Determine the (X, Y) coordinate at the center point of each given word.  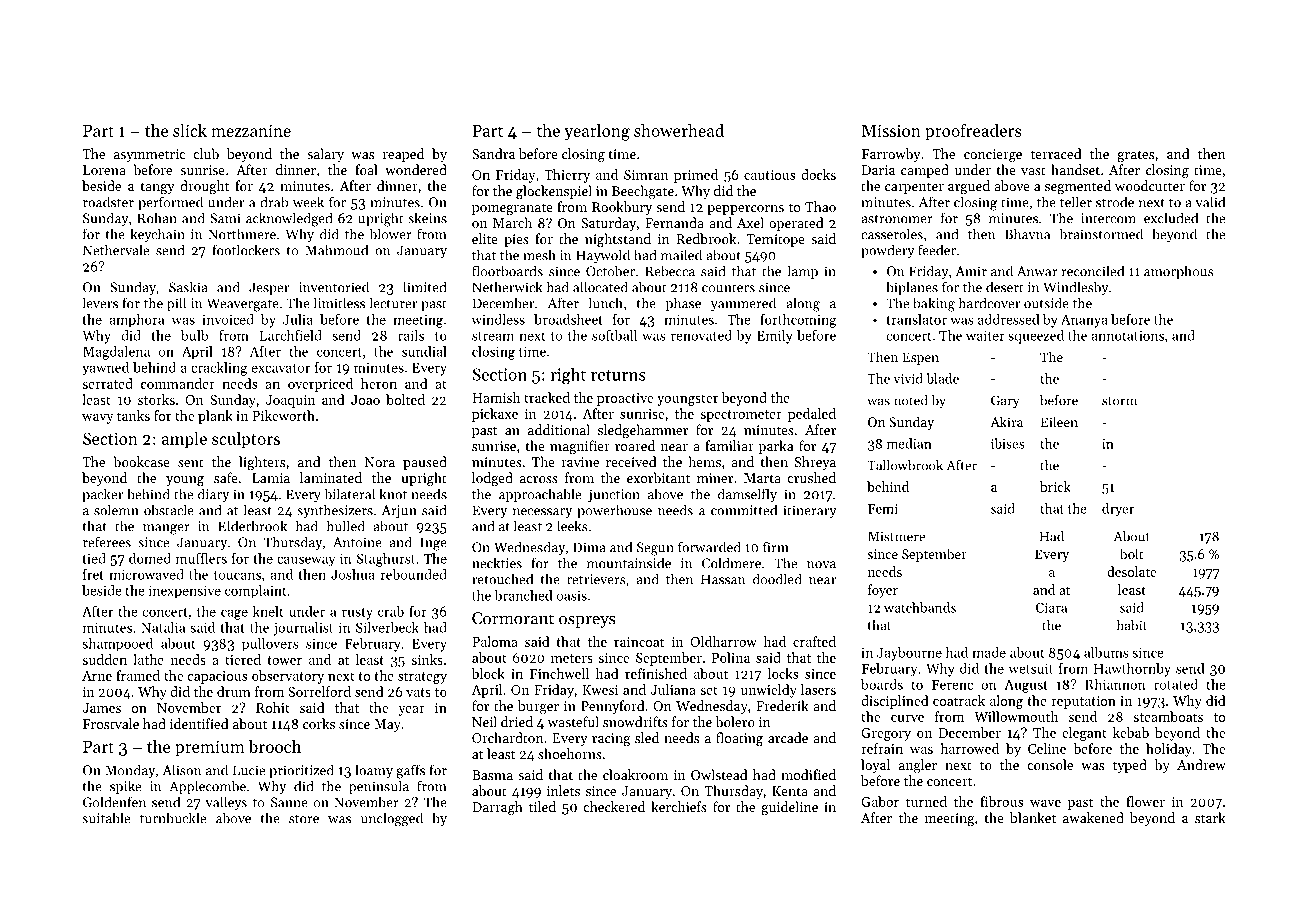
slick (190, 130)
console (1050, 764)
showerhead (679, 130)
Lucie (249, 770)
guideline (789, 808)
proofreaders (973, 132)
